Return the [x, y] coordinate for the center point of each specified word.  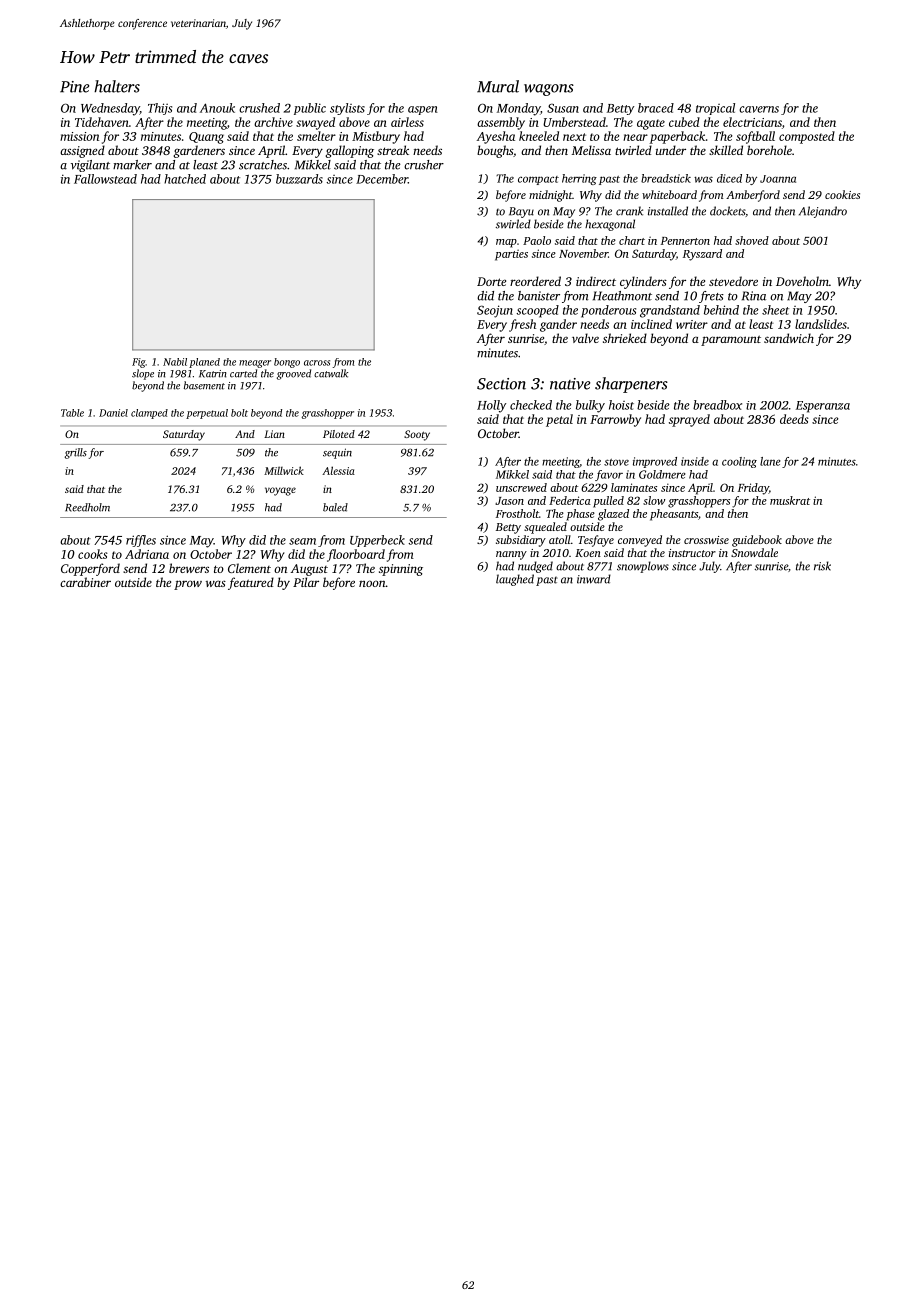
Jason [509, 501]
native [570, 384]
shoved [752, 240]
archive [273, 122]
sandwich [789, 338]
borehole [769, 150]
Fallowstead [105, 179]
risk [822, 566]
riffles [141, 541]
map [506, 243]
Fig [139, 363]
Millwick [284, 470]
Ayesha [496, 137]
